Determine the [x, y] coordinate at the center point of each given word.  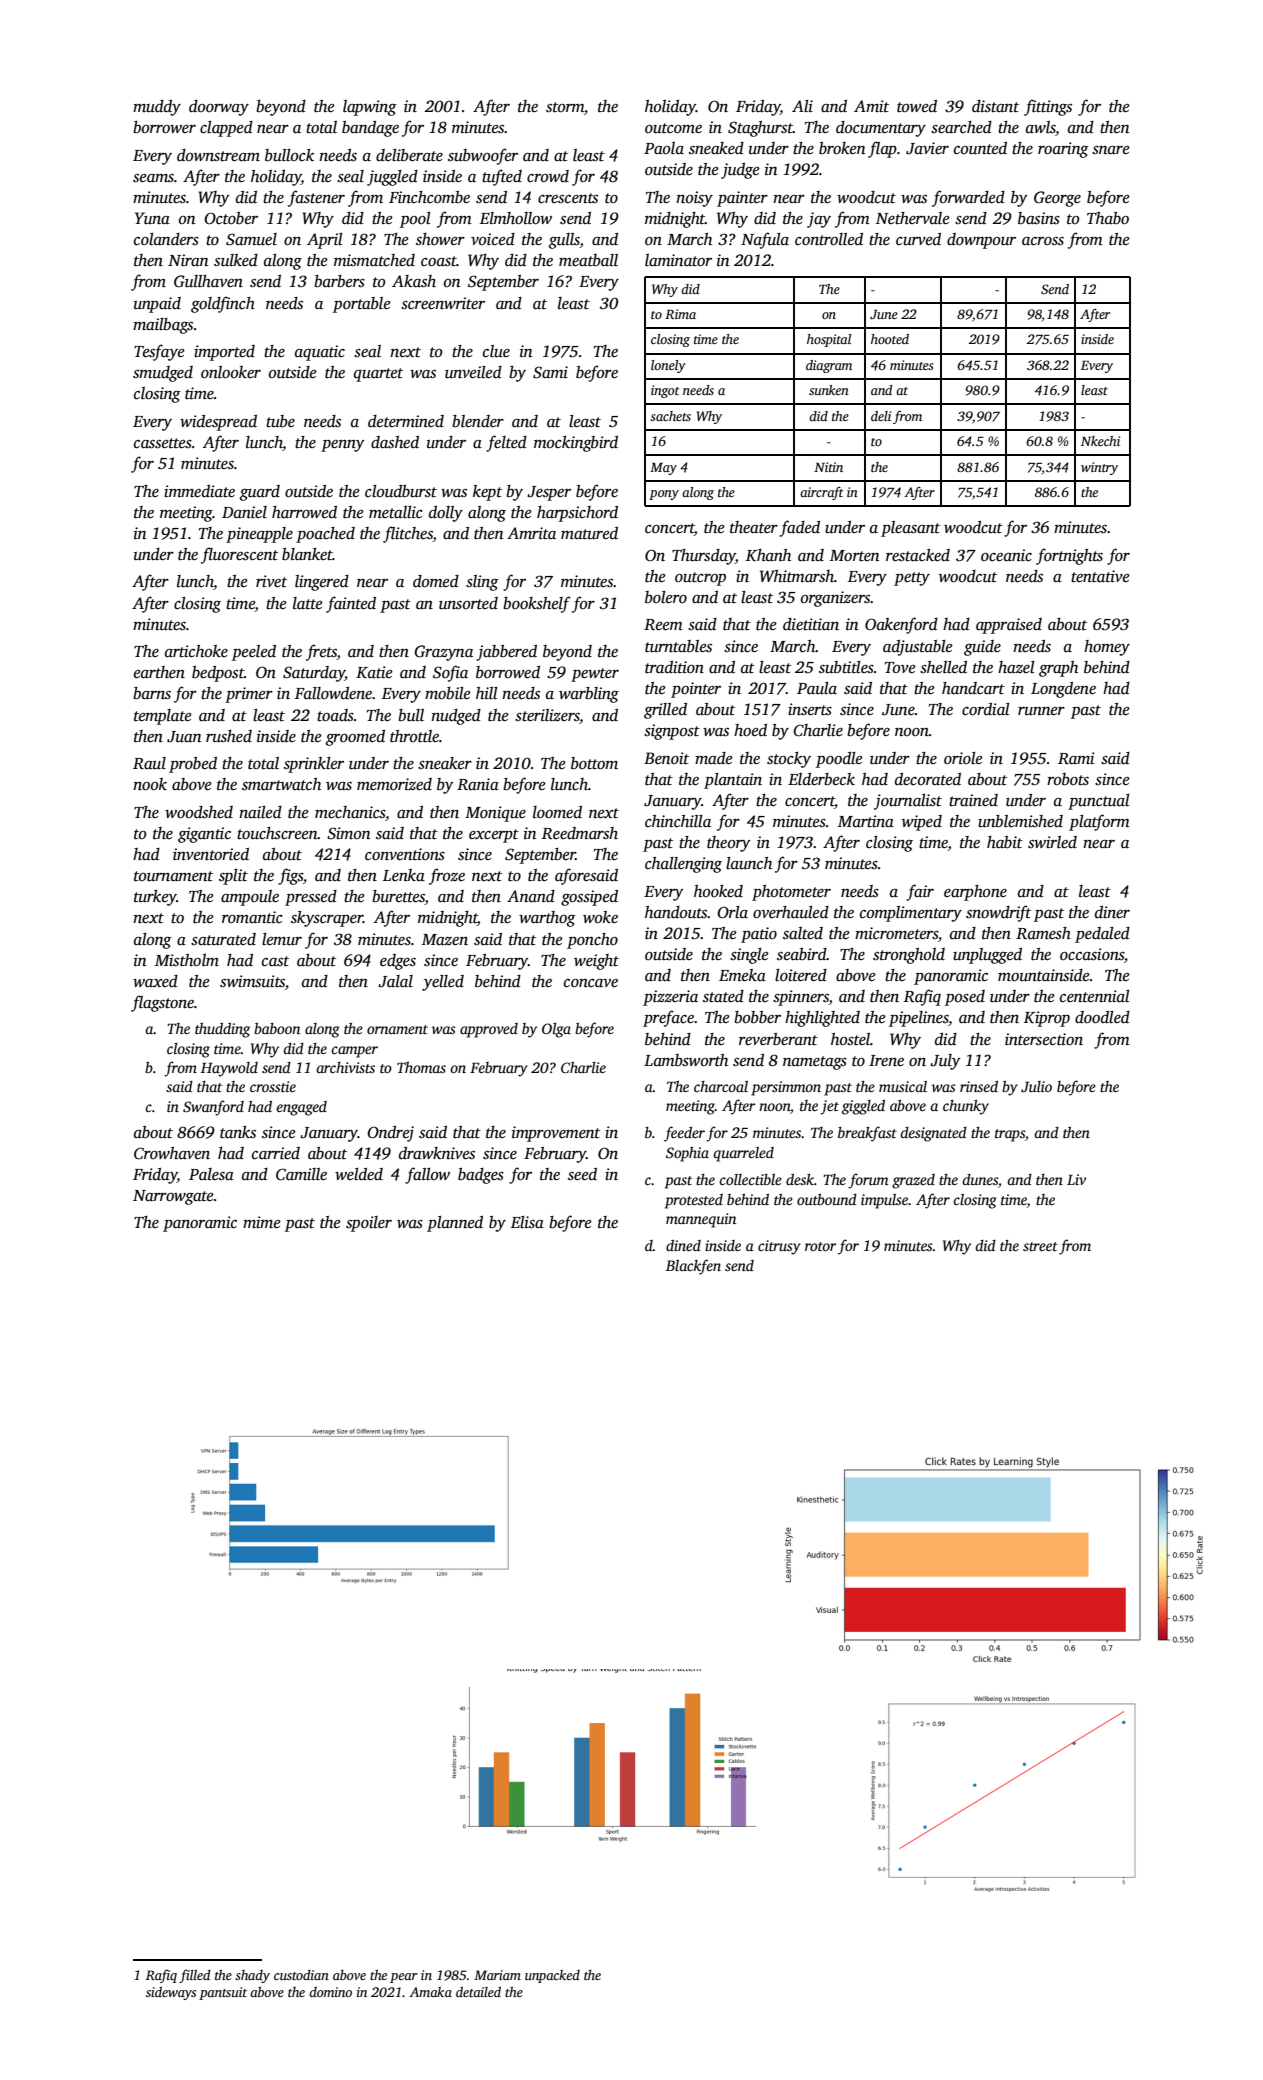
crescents [568, 198]
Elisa [527, 1222]
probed [193, 765]
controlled [829, 239]
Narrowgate [173, 1197]
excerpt [494, 836]
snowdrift [998, 913]
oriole [963, 758]
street [1040, 1246]
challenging [683, 865]
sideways [171, 1993]
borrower [164, 127]
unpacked [552, 1976]
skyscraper [327, 919]
